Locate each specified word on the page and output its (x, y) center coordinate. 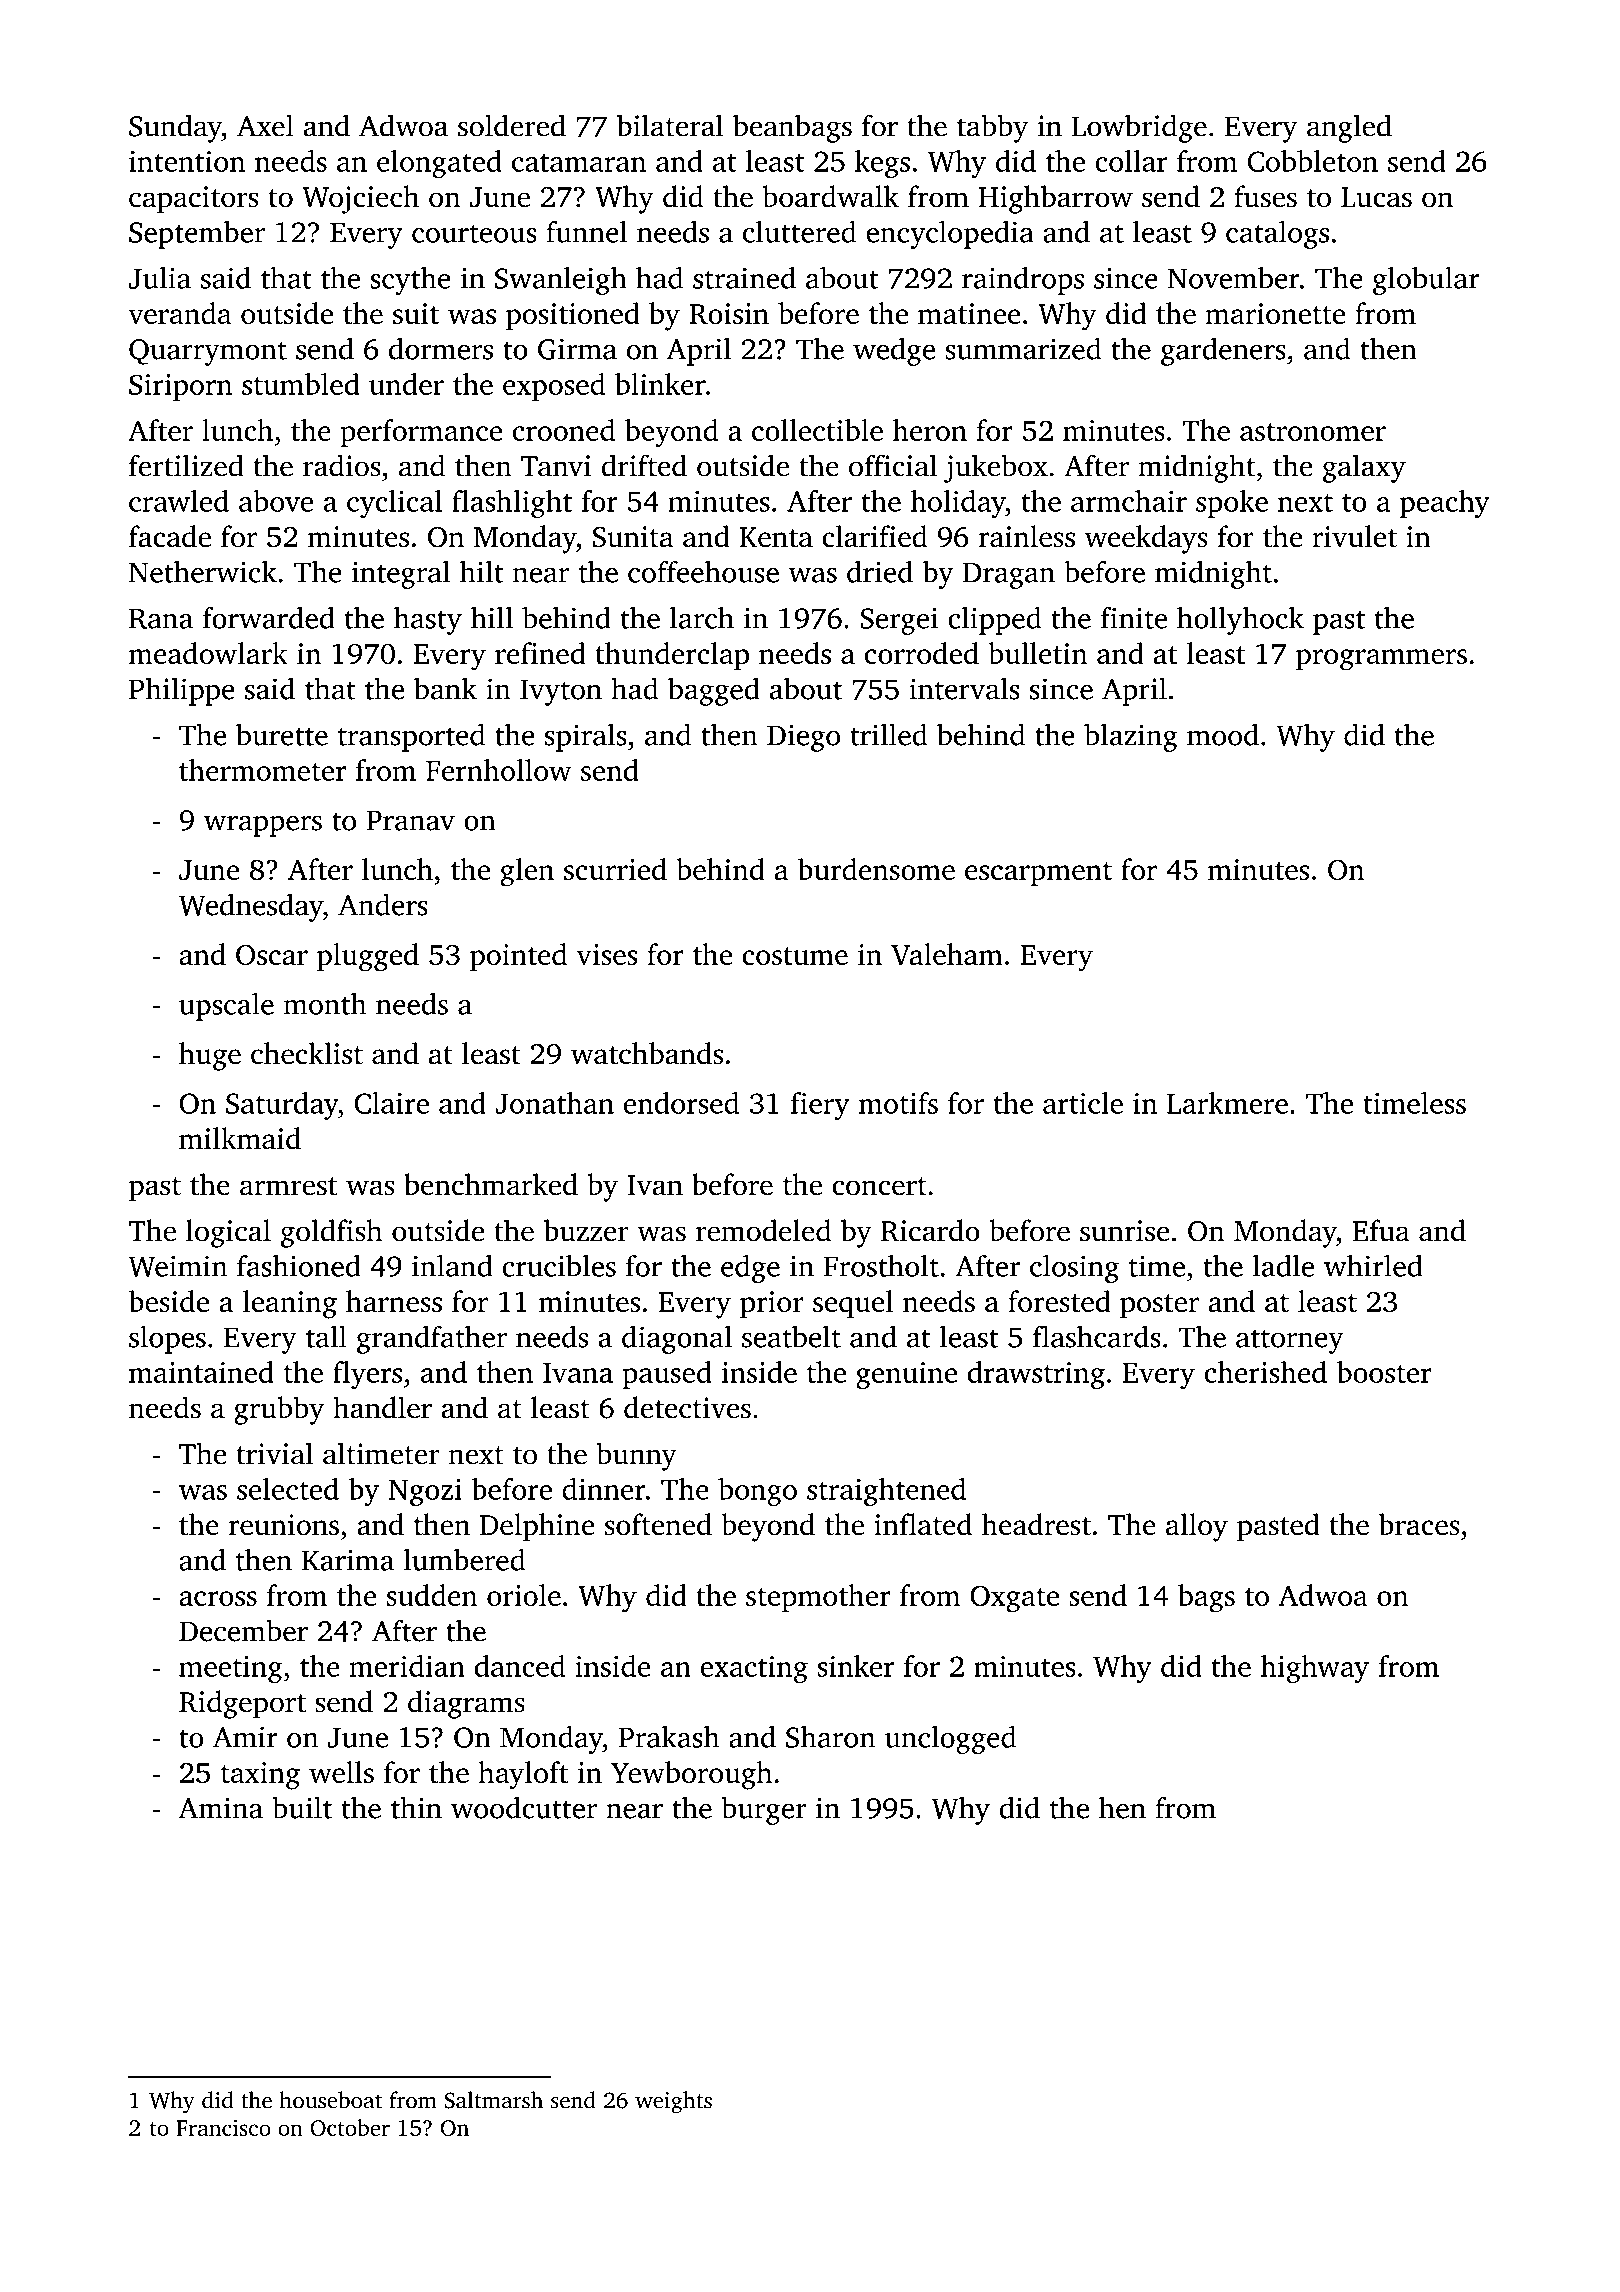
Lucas (1376, 197)
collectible (817, 430)
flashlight (512, 504)
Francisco (223, 2127)
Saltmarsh (493, 2100)
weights (673, 2102)
